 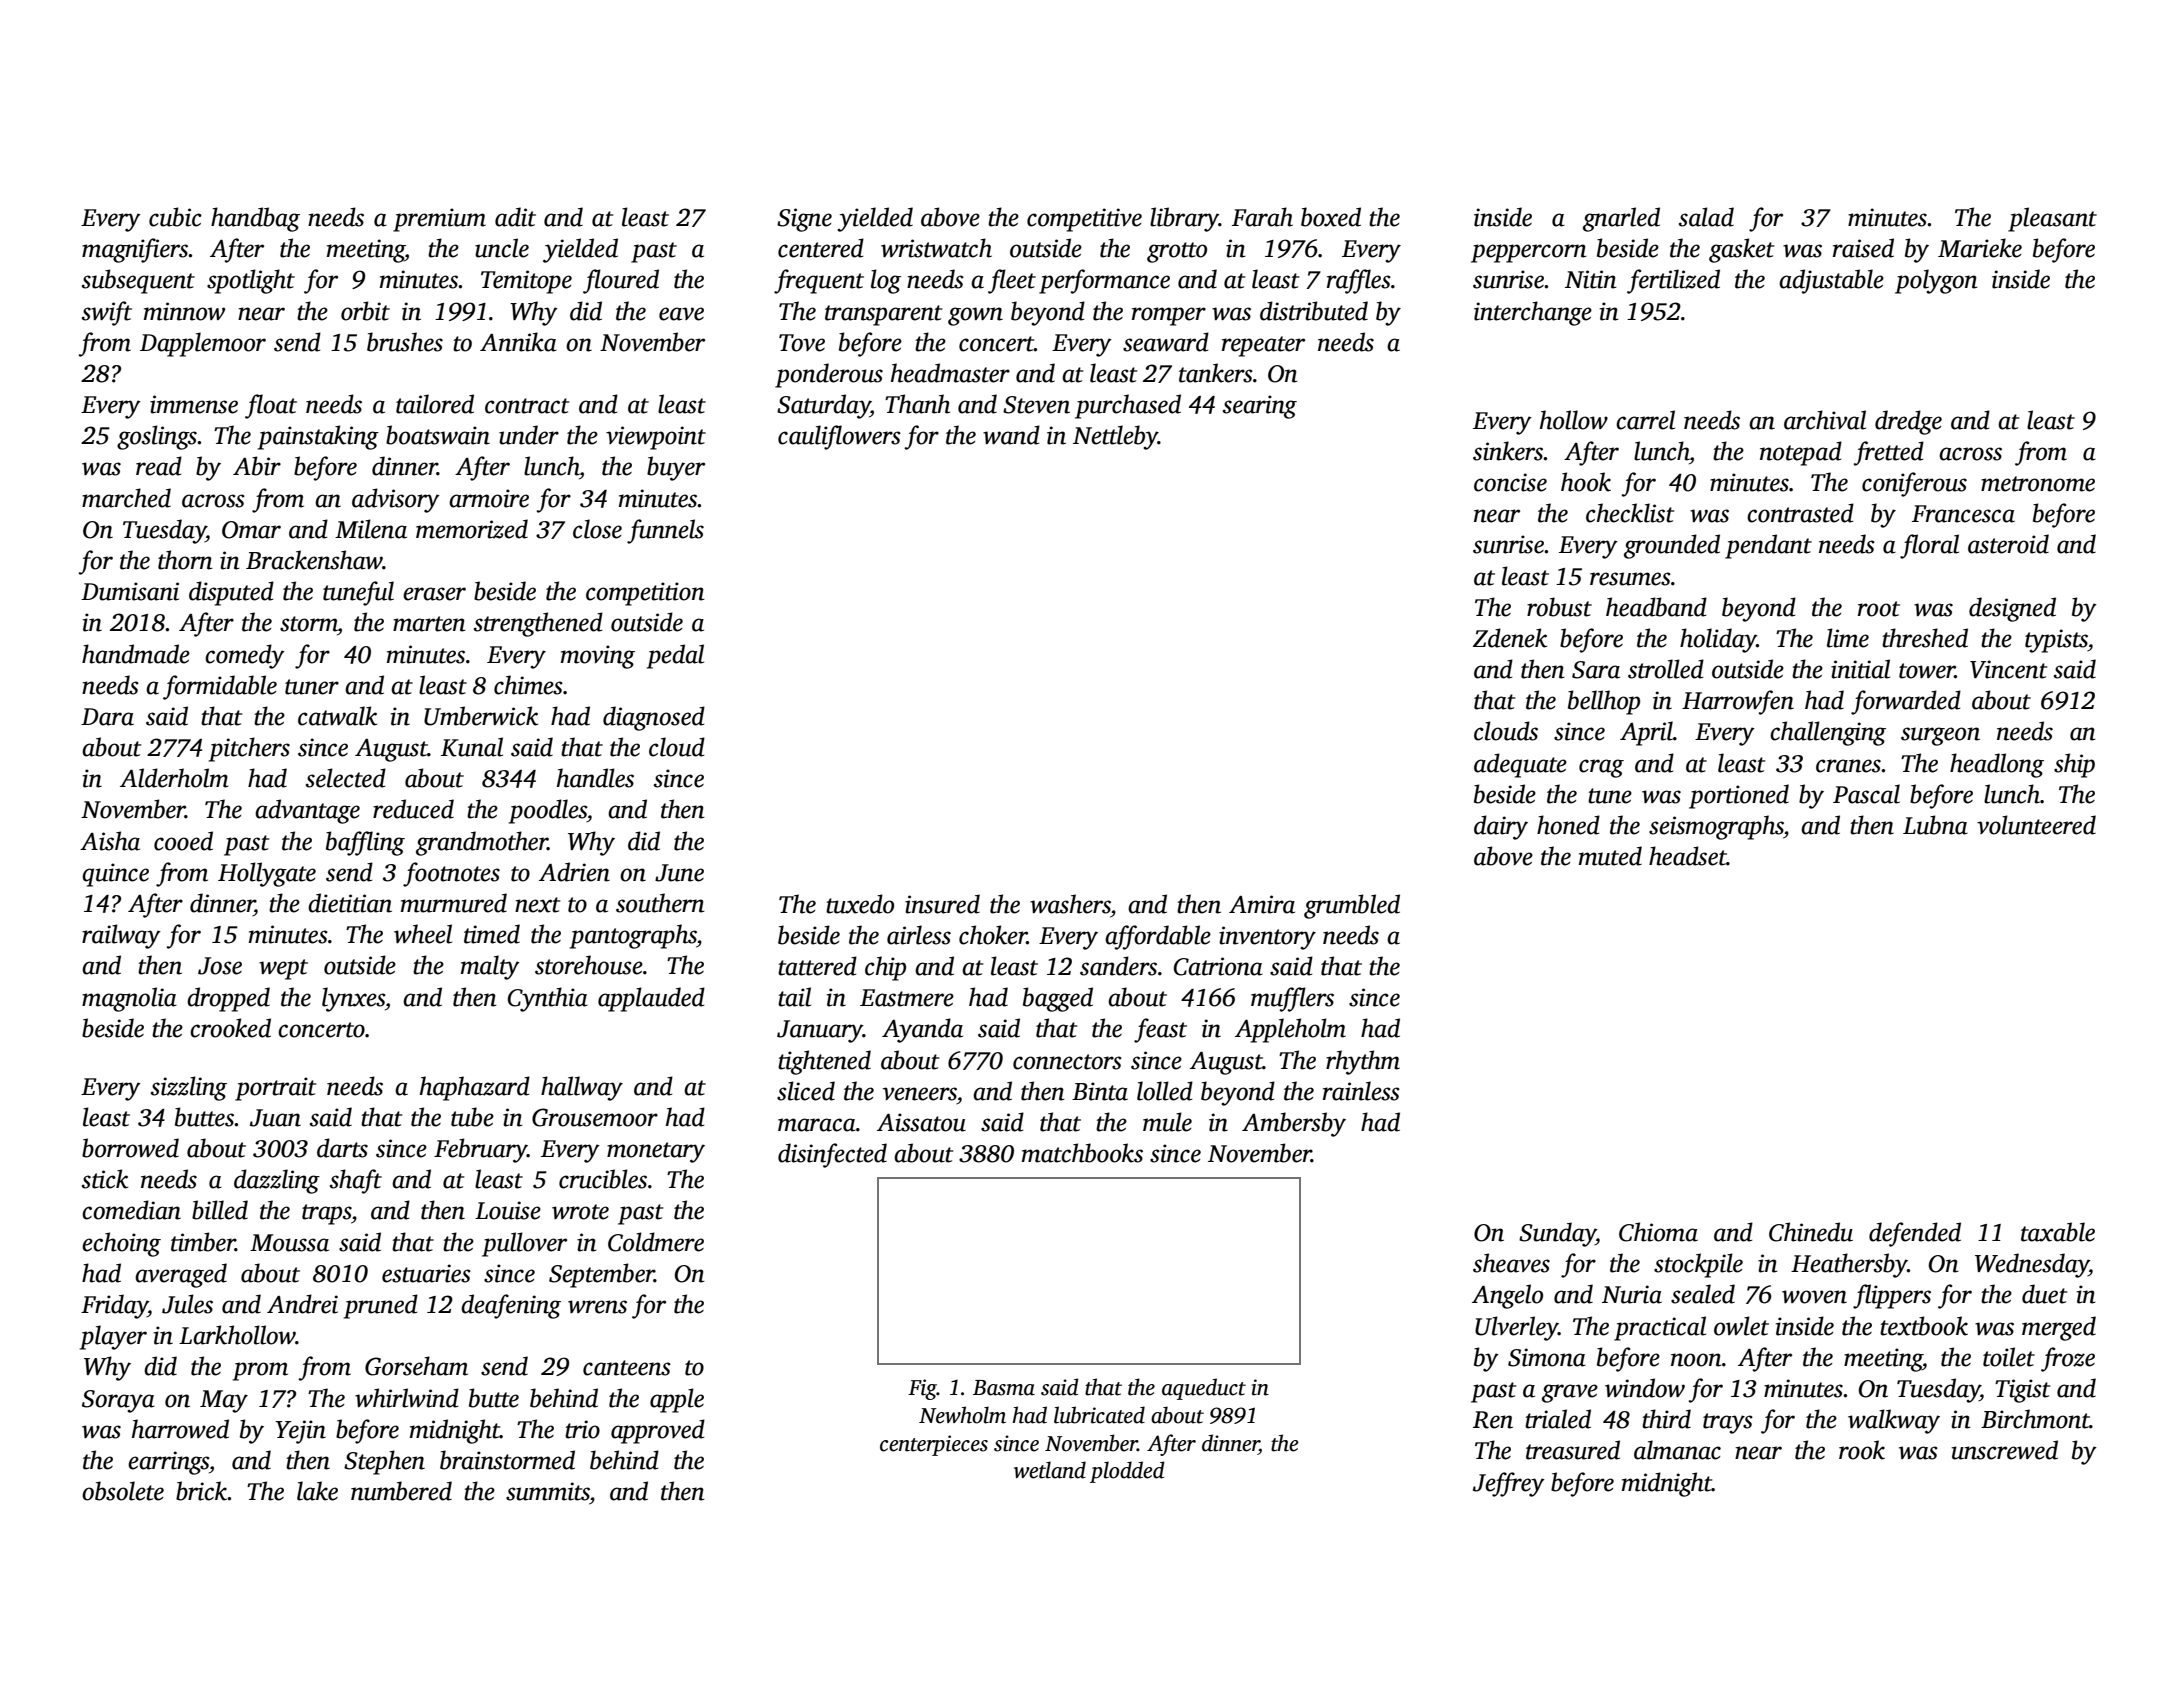 What do you see at coordinates (202, 1491) in the page?
I see `brick` at bounding box center [202, 1491].
